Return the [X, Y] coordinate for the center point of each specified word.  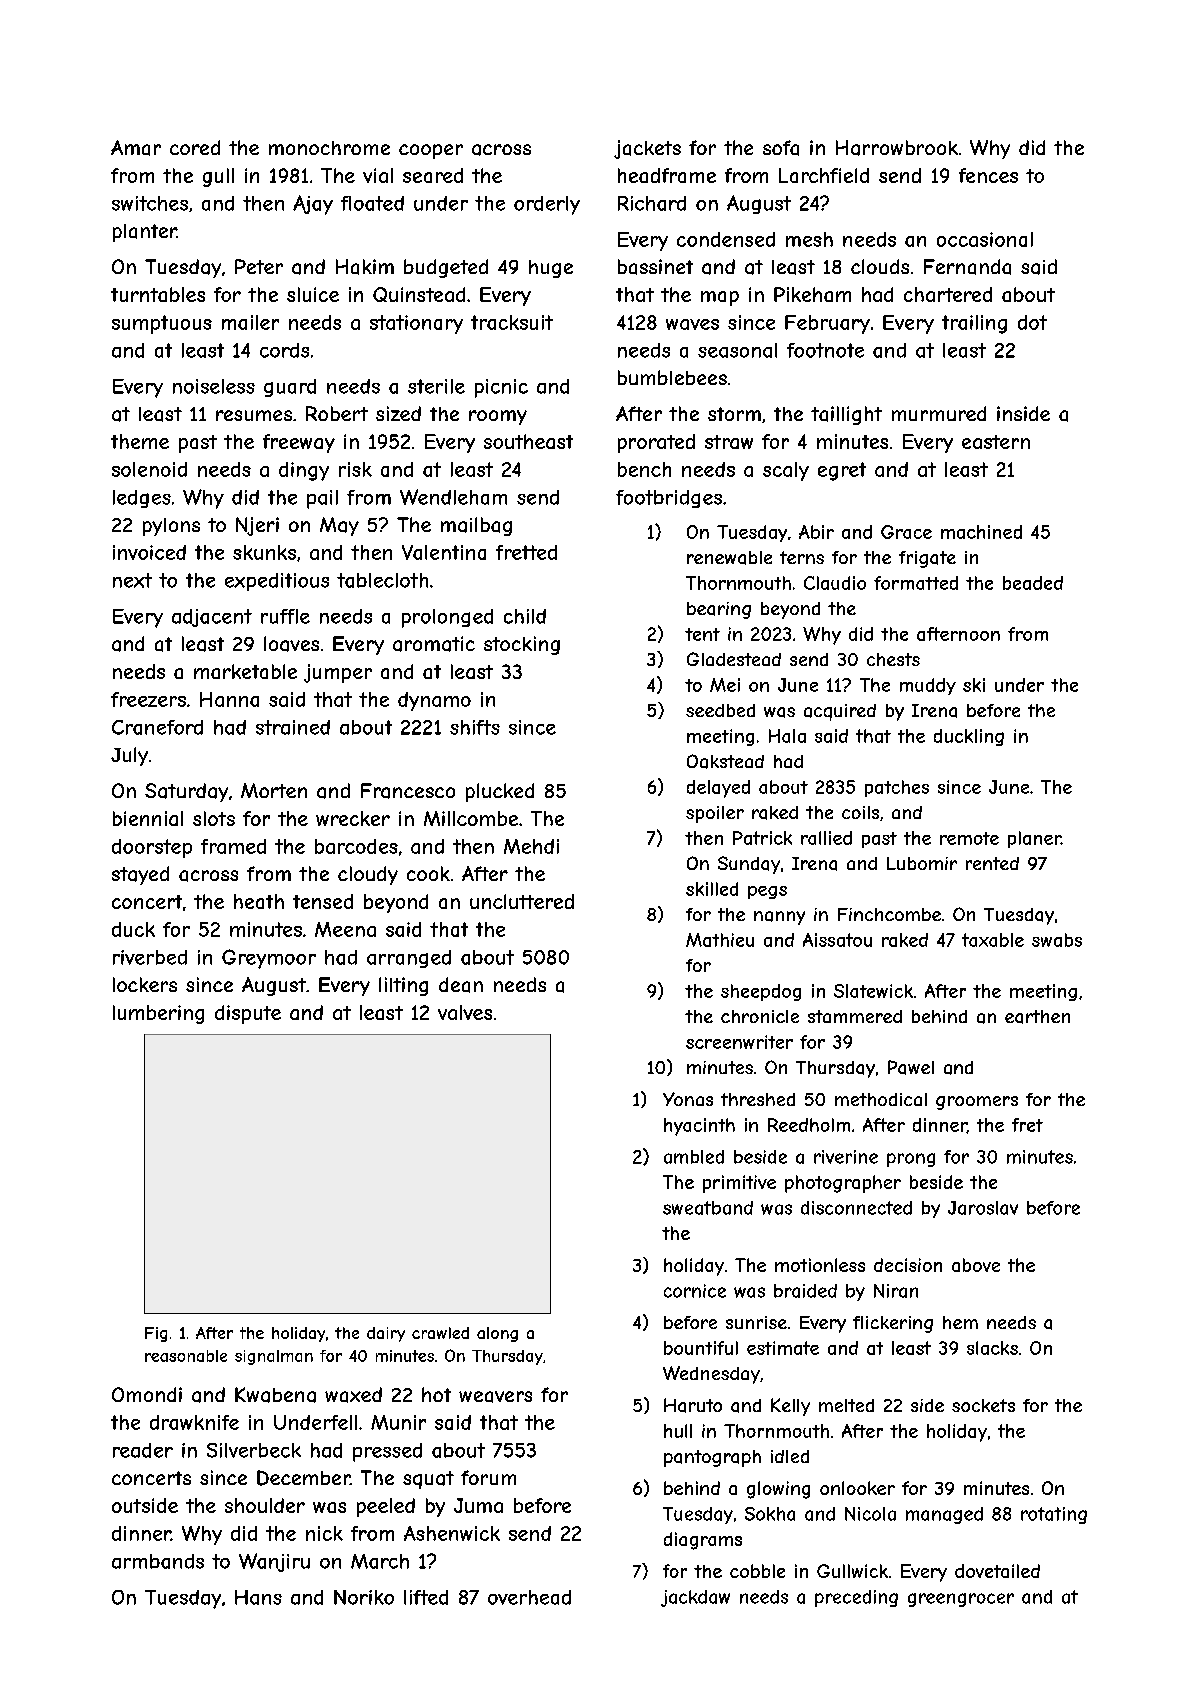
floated [372, 203]
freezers [148, 699]
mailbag [476, 526]
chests [893, 659]
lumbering [158, 1014]
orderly [547, 205]
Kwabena [275, 1395]
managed [944, 1515]
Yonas [688, 1099]
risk [355, 469]
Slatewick [873, 991]
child [525, 616]
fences [988, 175]
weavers [495, 1397]
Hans [258, 1597]
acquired [840, 712]
